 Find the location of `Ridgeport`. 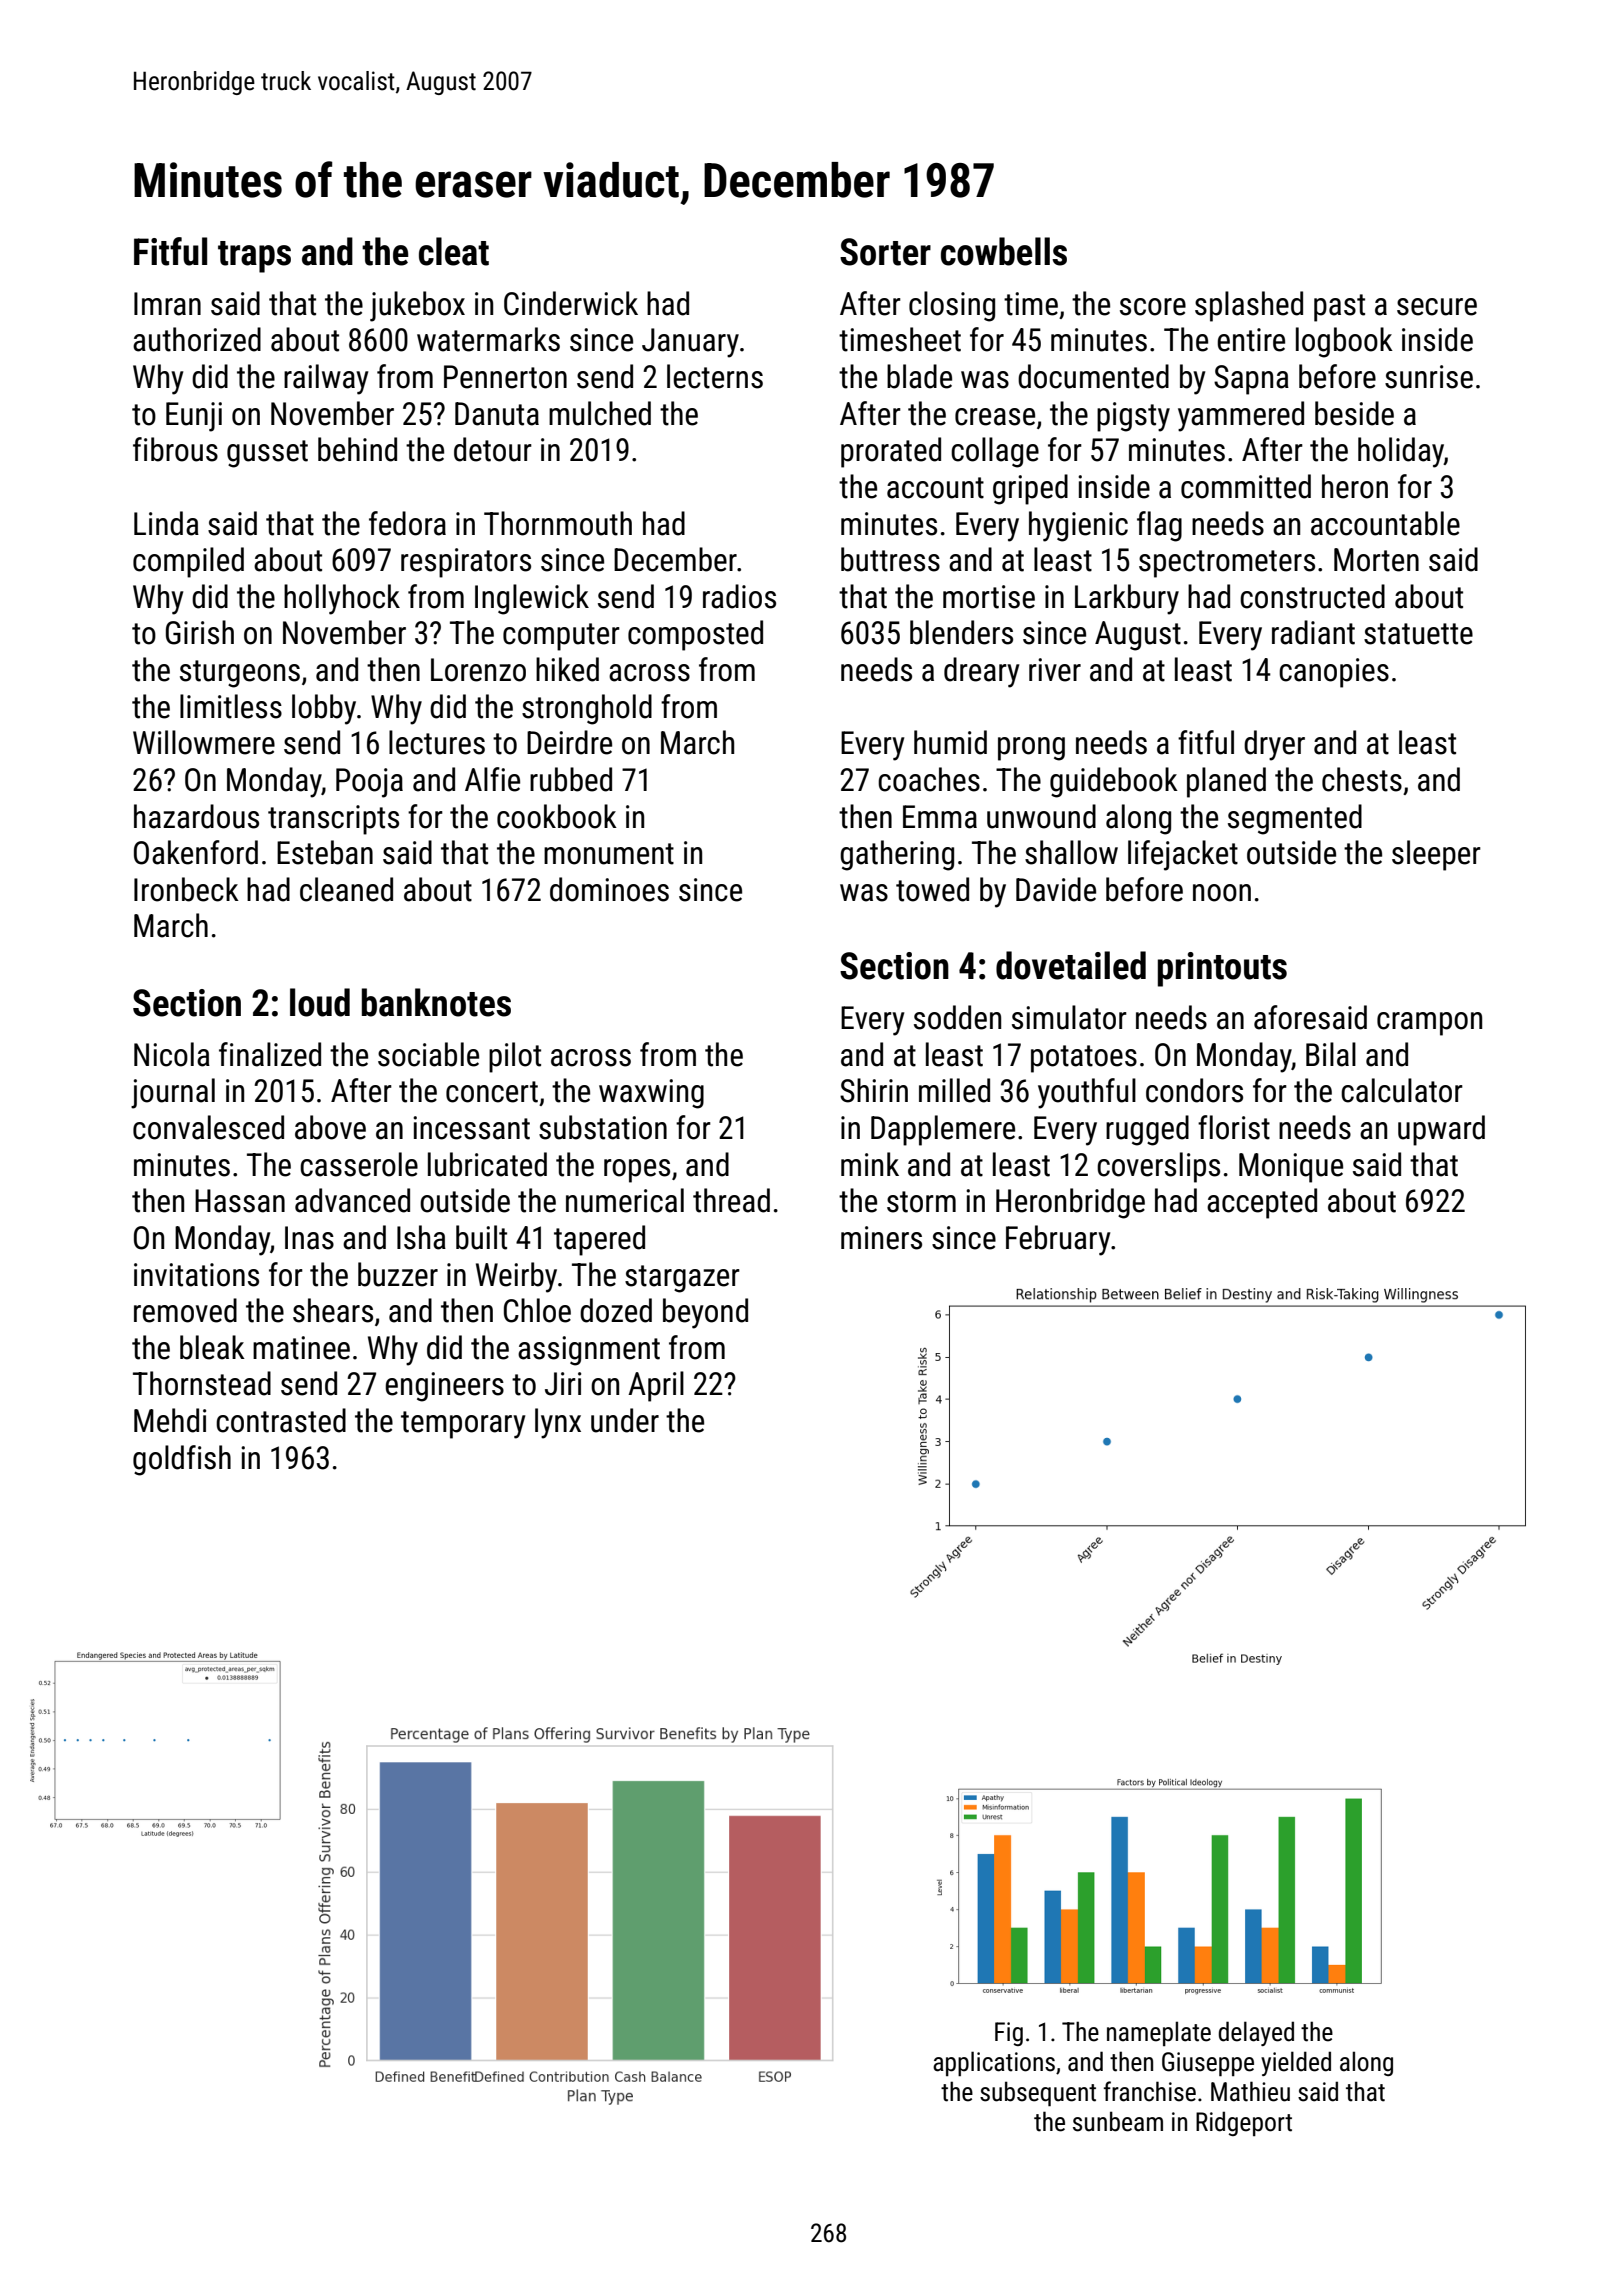

Ridgeport is located at coordinates (1244, 2123).
